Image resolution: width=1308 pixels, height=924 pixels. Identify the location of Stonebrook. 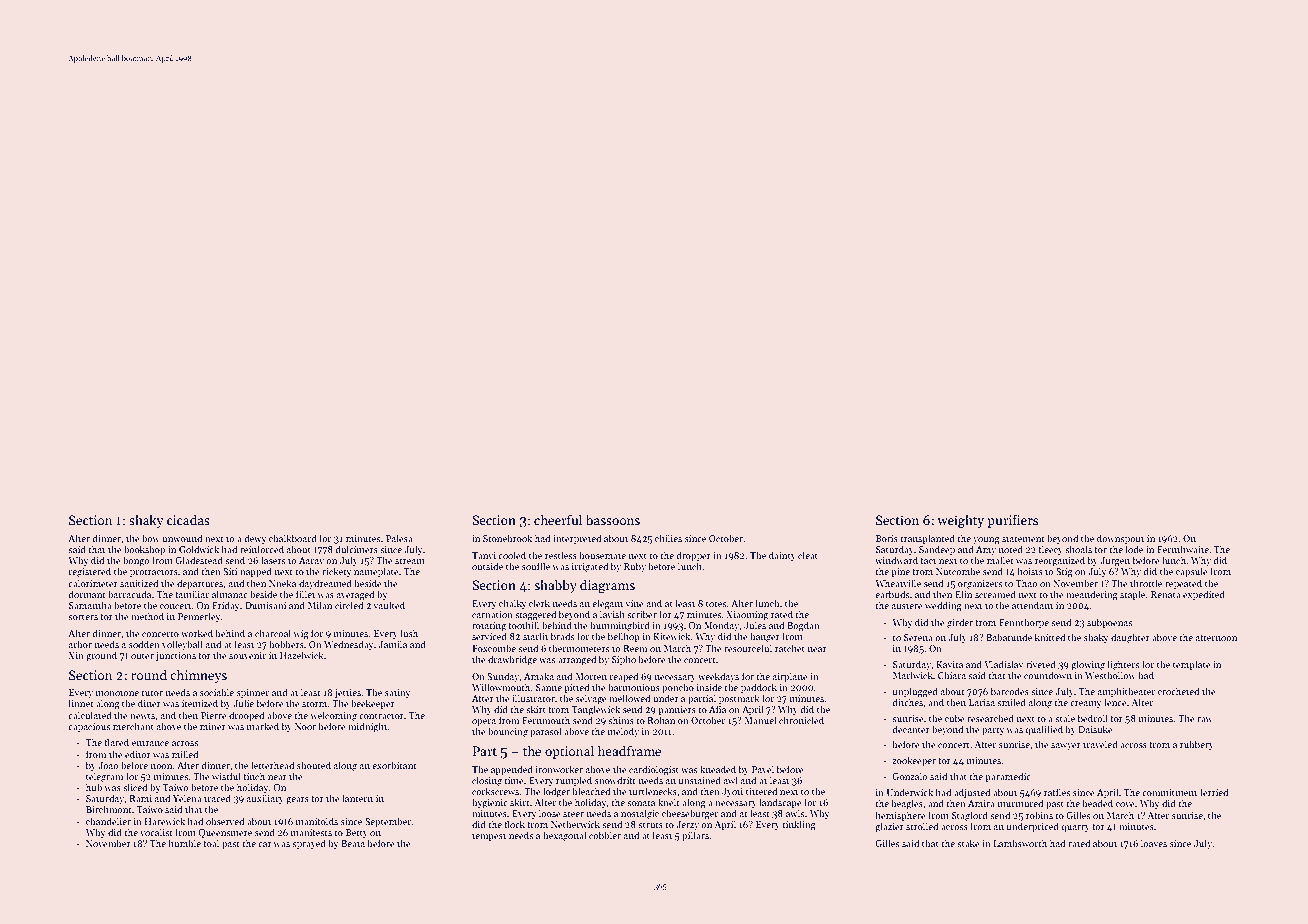
(507, 538).
